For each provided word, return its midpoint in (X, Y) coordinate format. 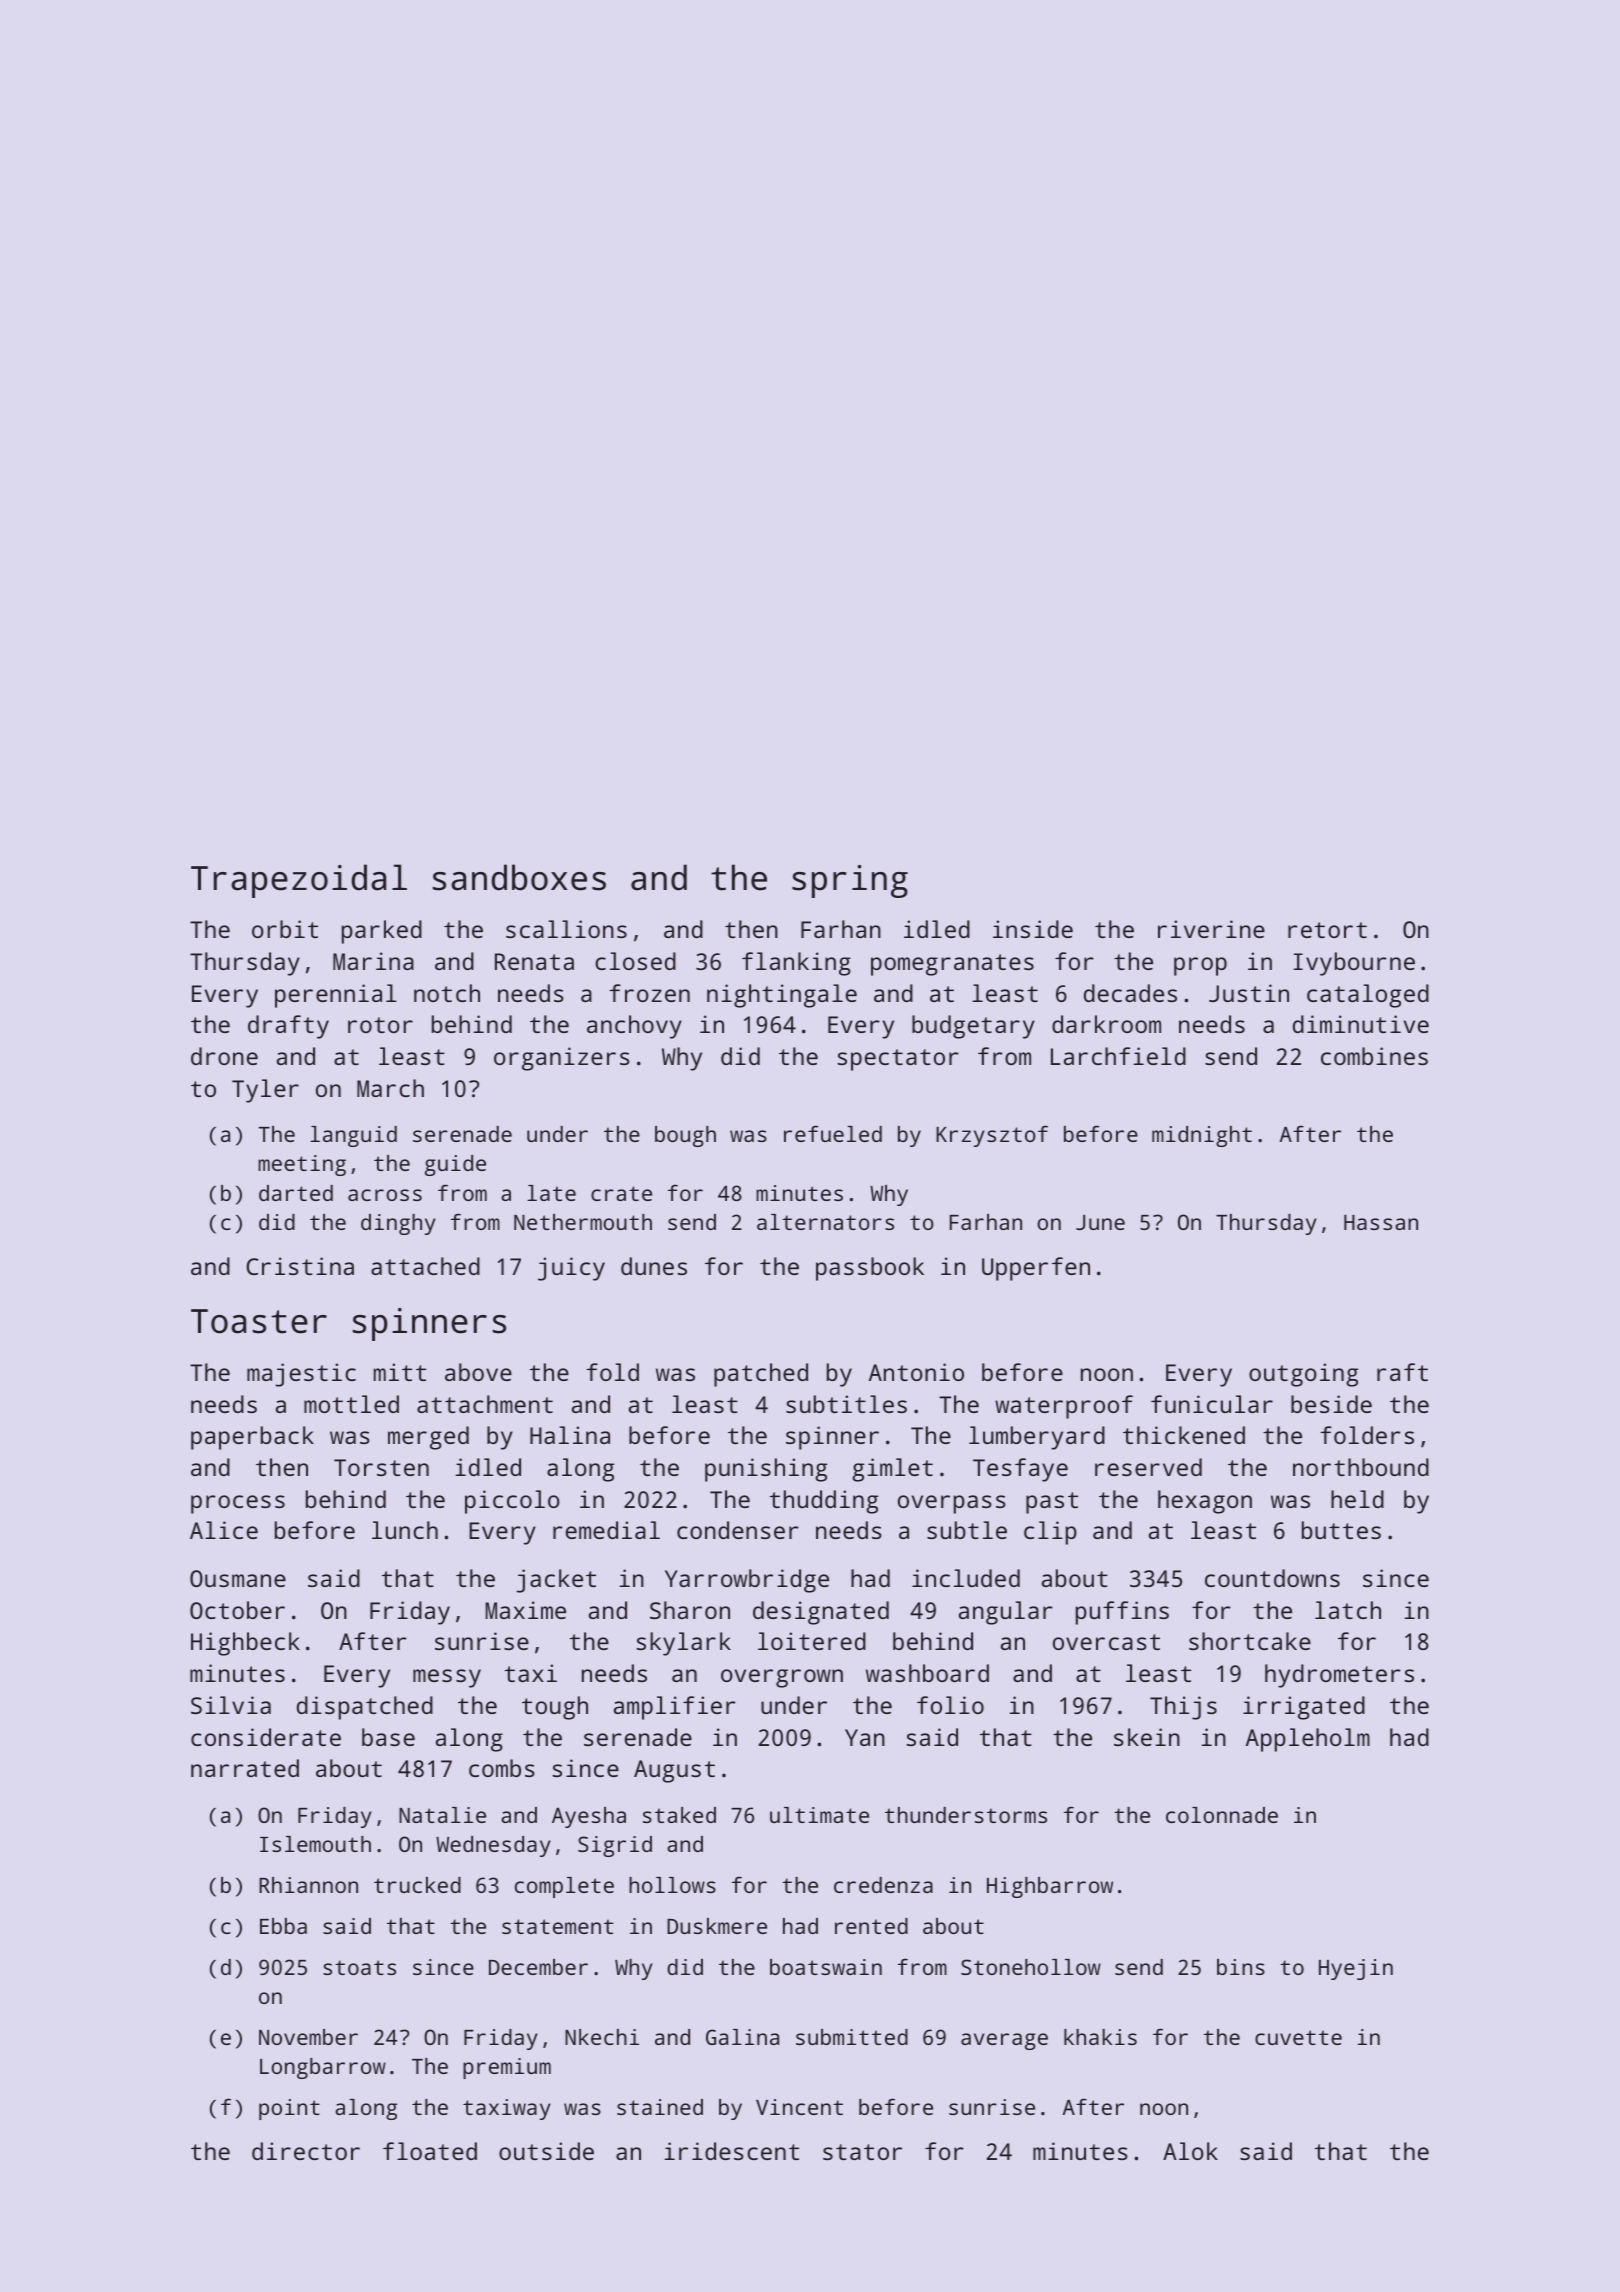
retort (1327, 930)
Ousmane (238, 1578)
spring (850, 881)
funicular (1212, 1404)
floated (430, 2151)
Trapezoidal (299, 881)
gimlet (892, 1470)
